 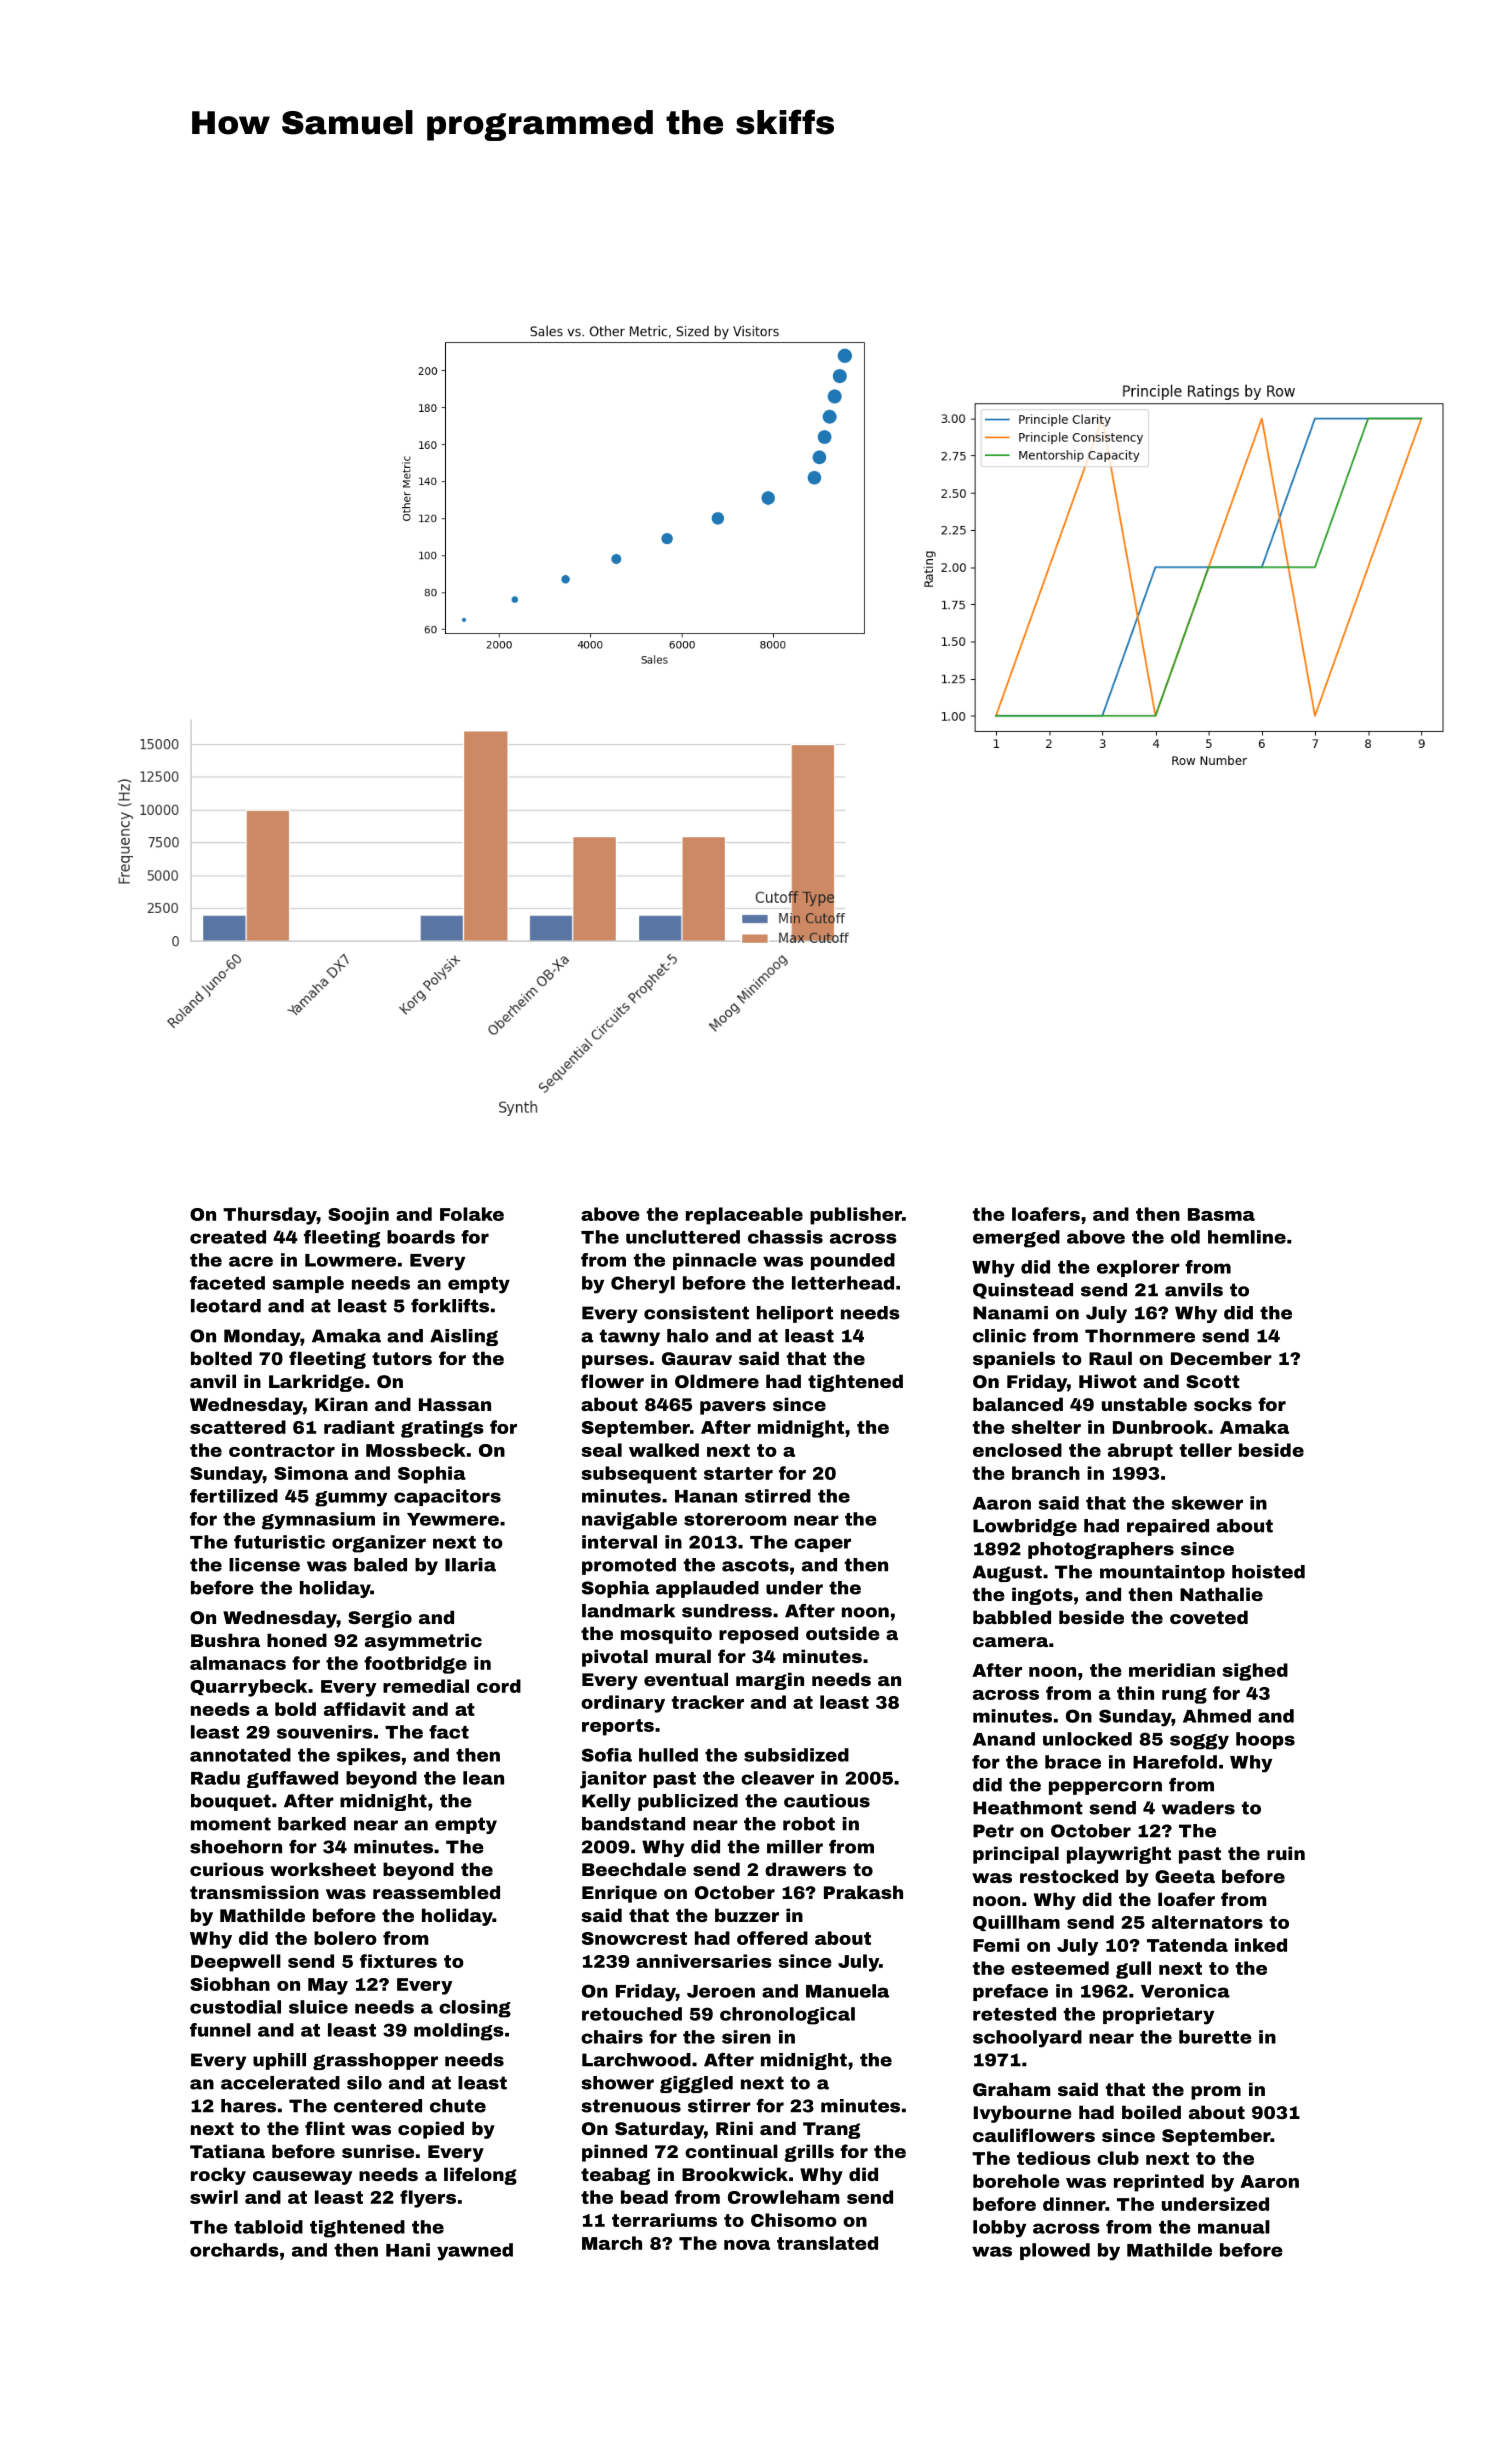 I want to click on shoehorn, so click(x=236, y=1847).
